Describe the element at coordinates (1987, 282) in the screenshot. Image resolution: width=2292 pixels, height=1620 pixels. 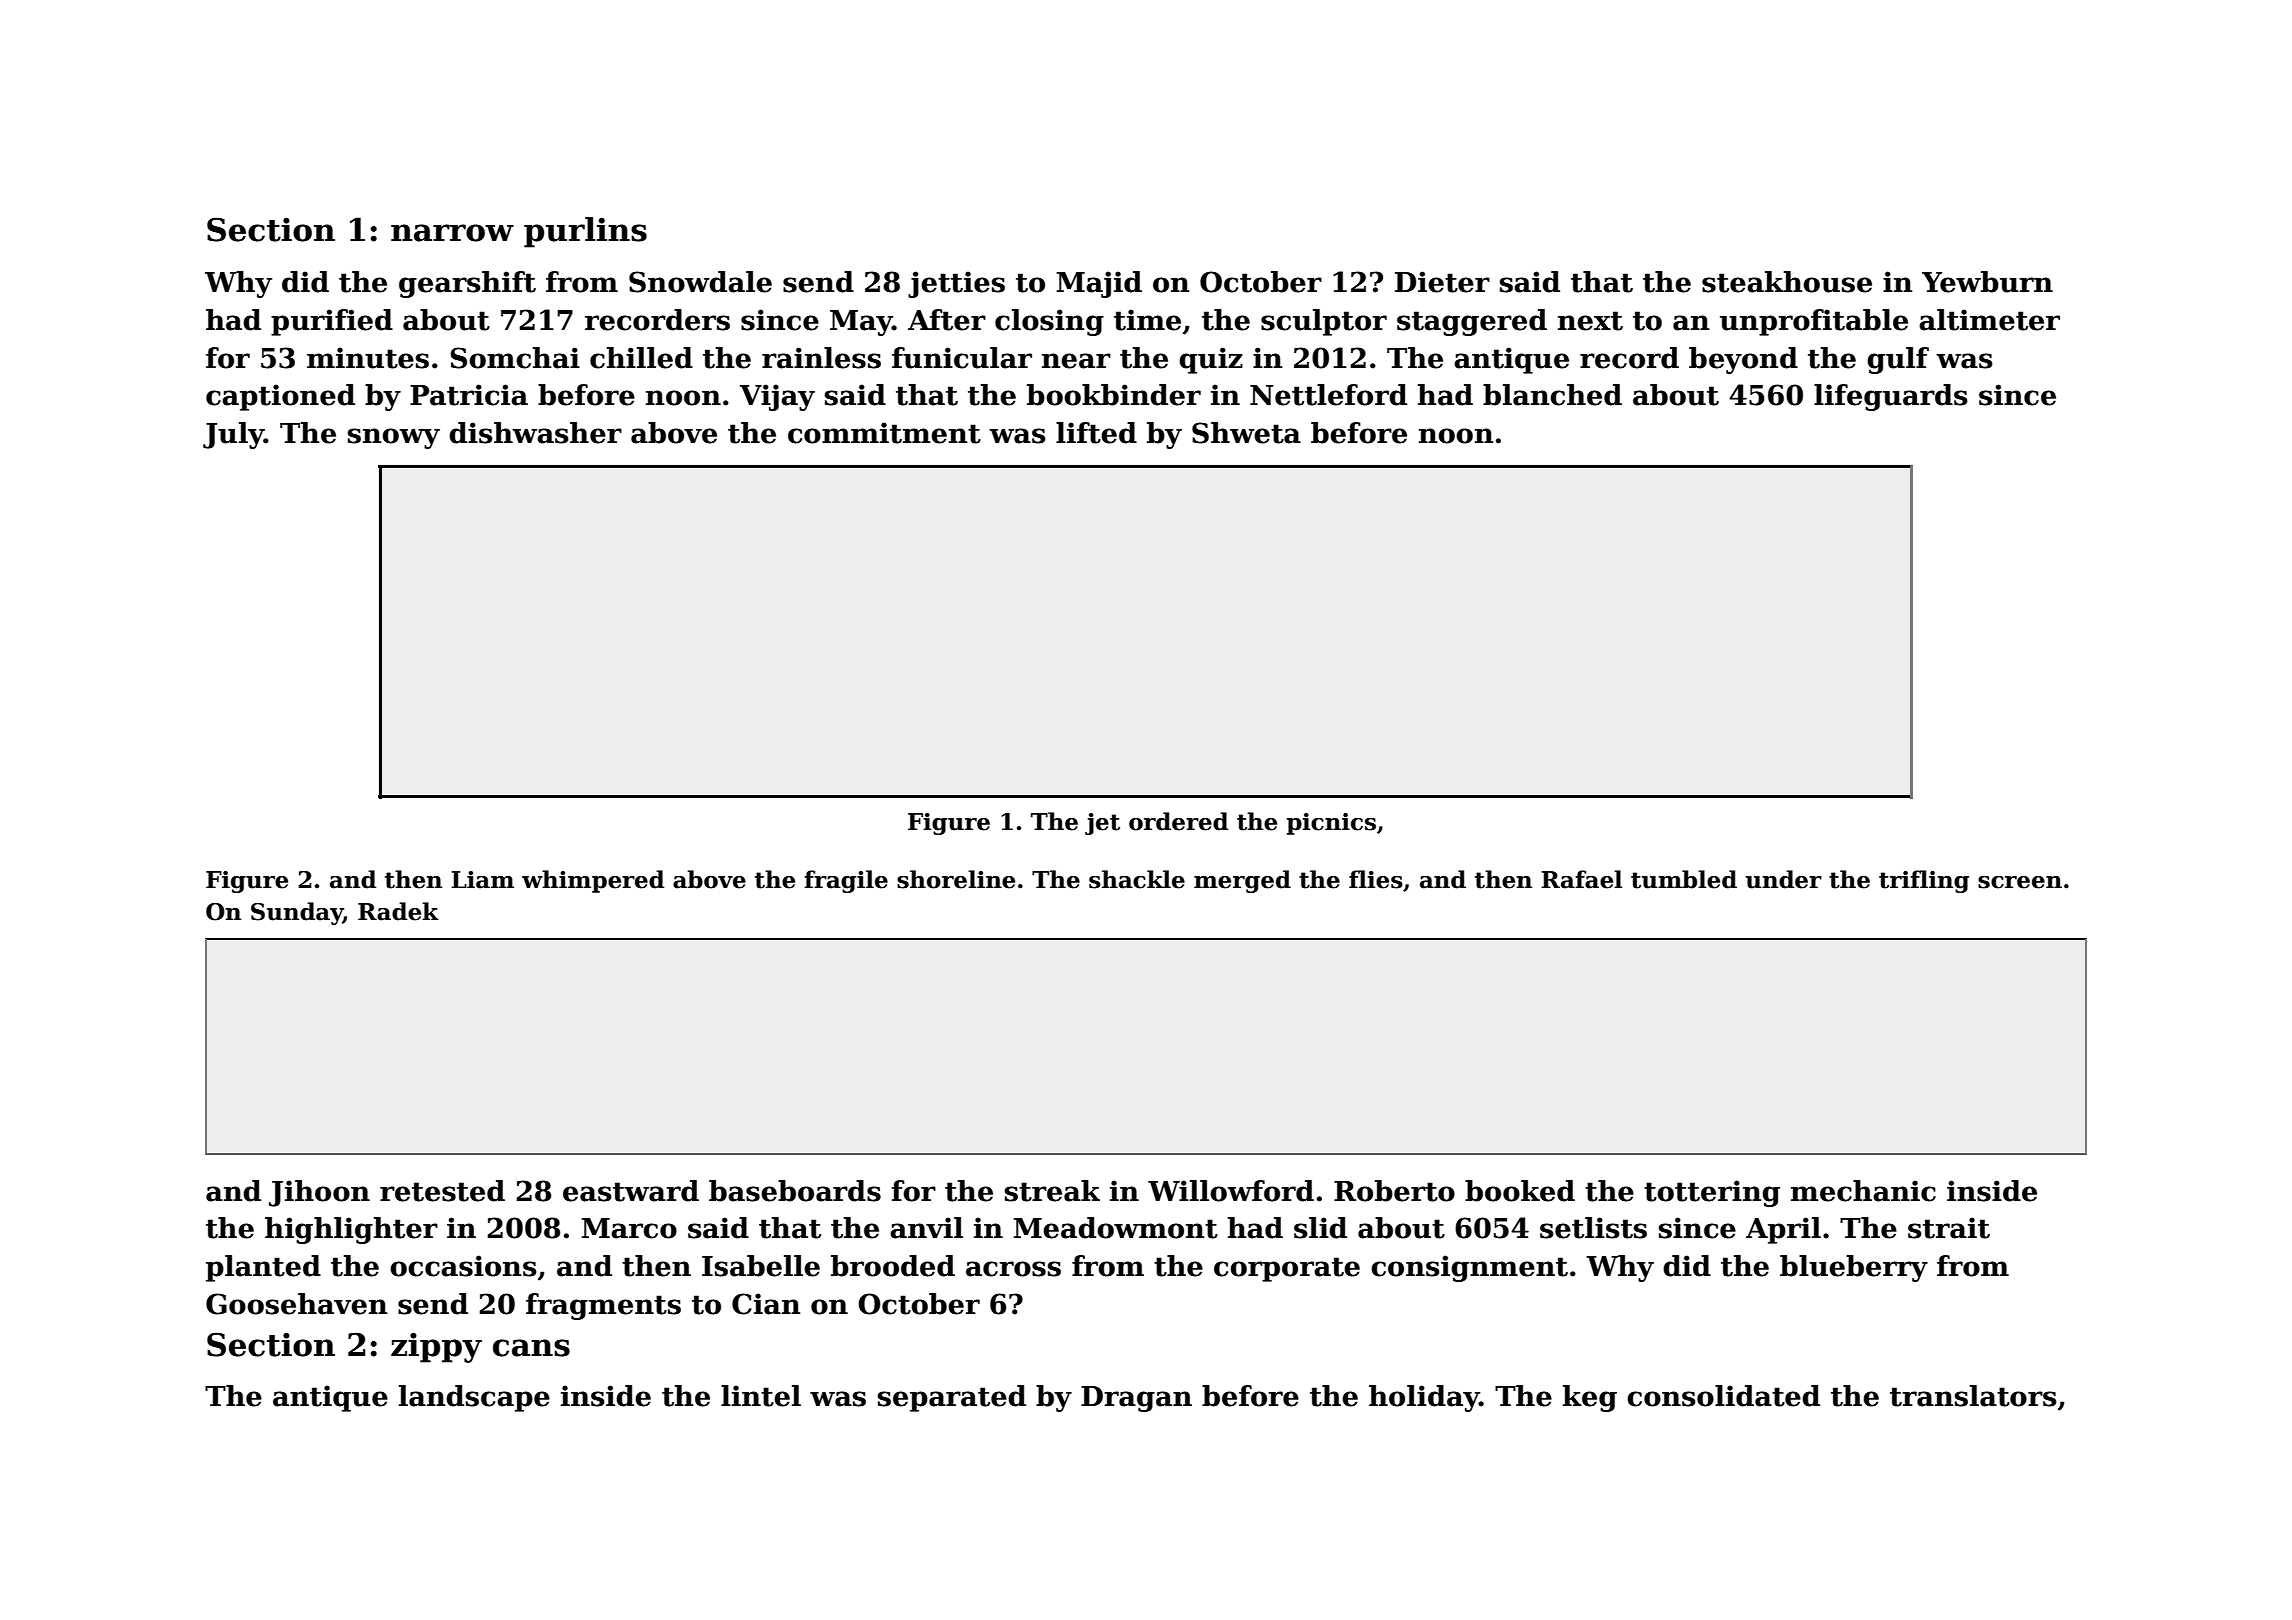
I see `Yewburn` at that location.
